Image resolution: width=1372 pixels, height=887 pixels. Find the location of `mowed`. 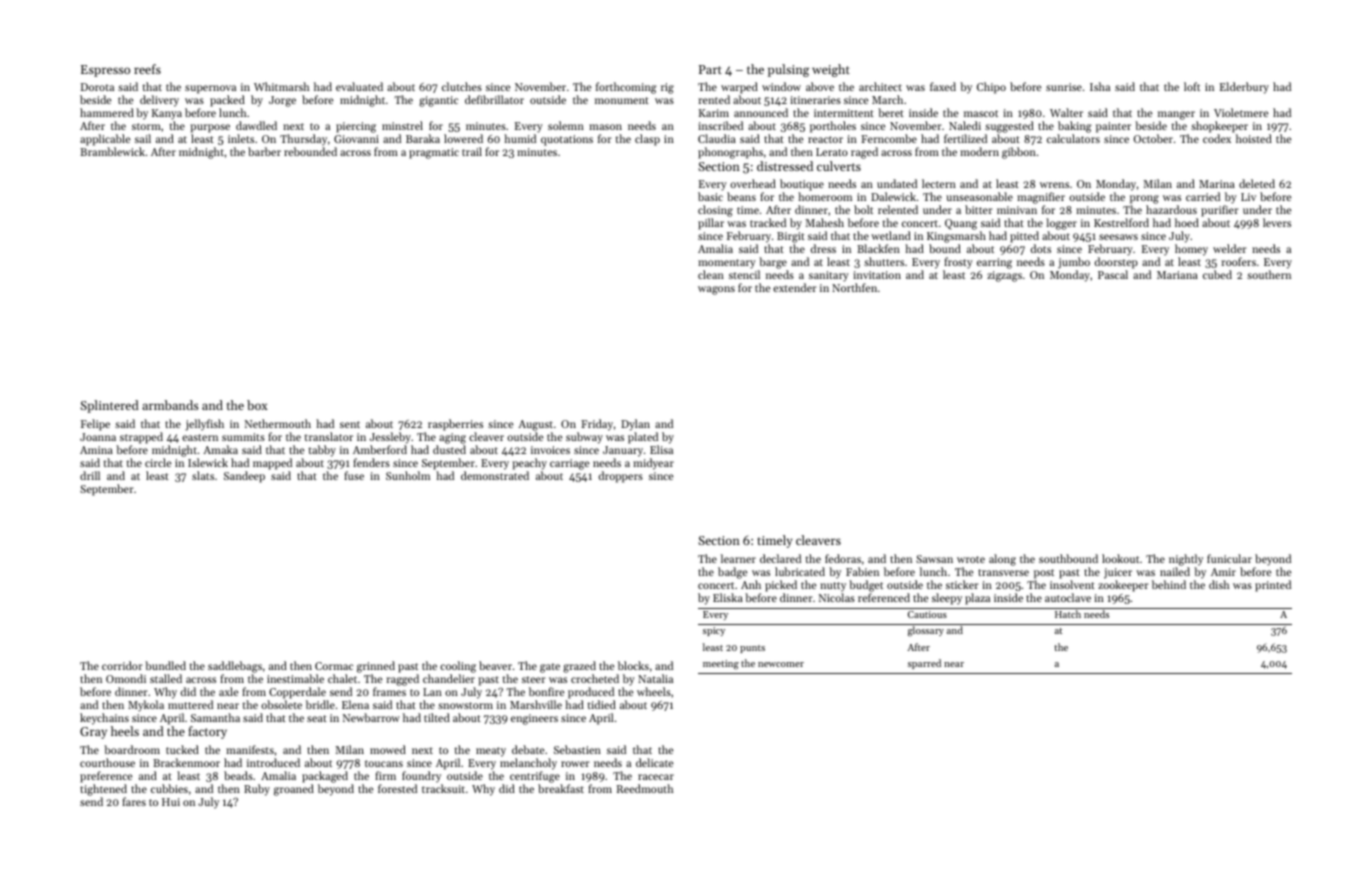

mowed is located at coordinates (388, 749).
